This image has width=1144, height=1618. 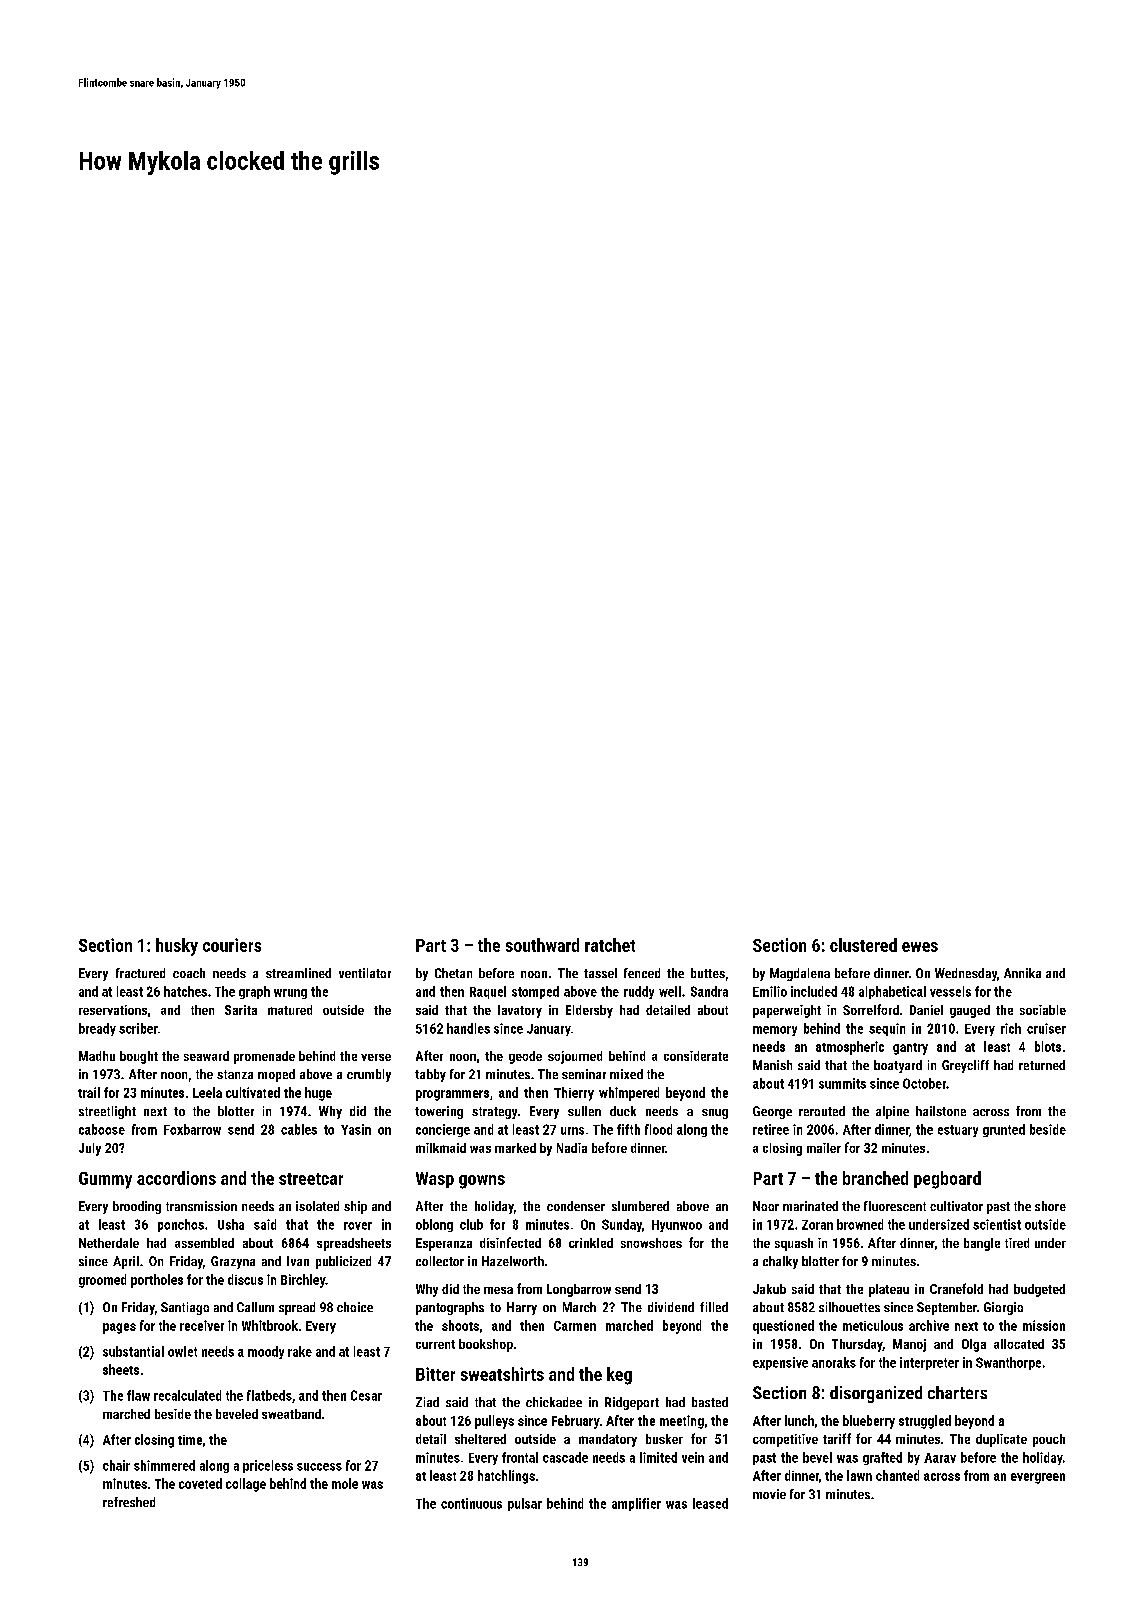 I want to click on ratchet, so click(x=610, y=945).
